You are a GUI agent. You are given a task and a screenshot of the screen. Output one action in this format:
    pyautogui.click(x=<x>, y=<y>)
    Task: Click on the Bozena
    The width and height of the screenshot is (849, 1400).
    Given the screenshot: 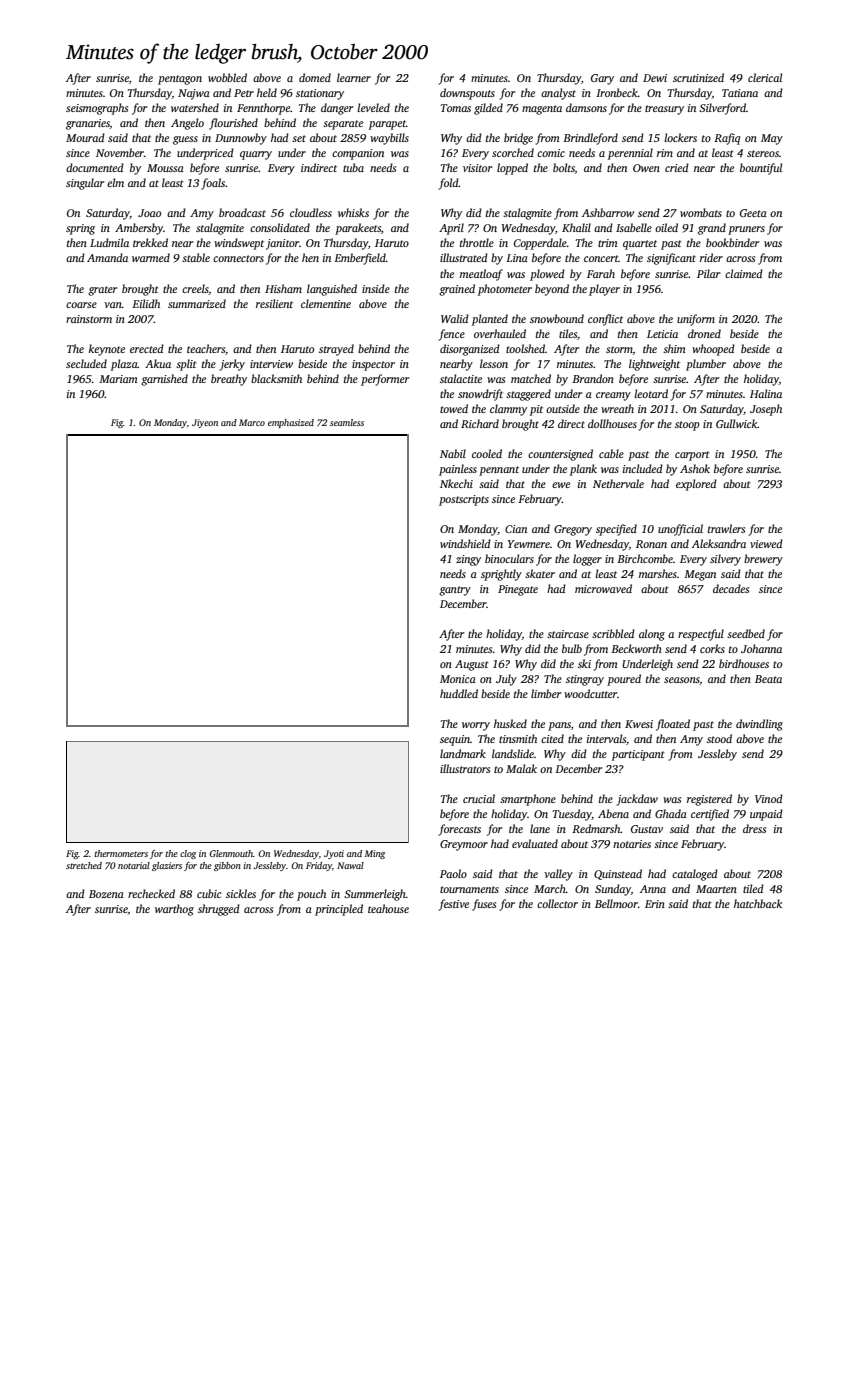 What is the action you would take?
    pyautogui.click(x=106, y=894)
